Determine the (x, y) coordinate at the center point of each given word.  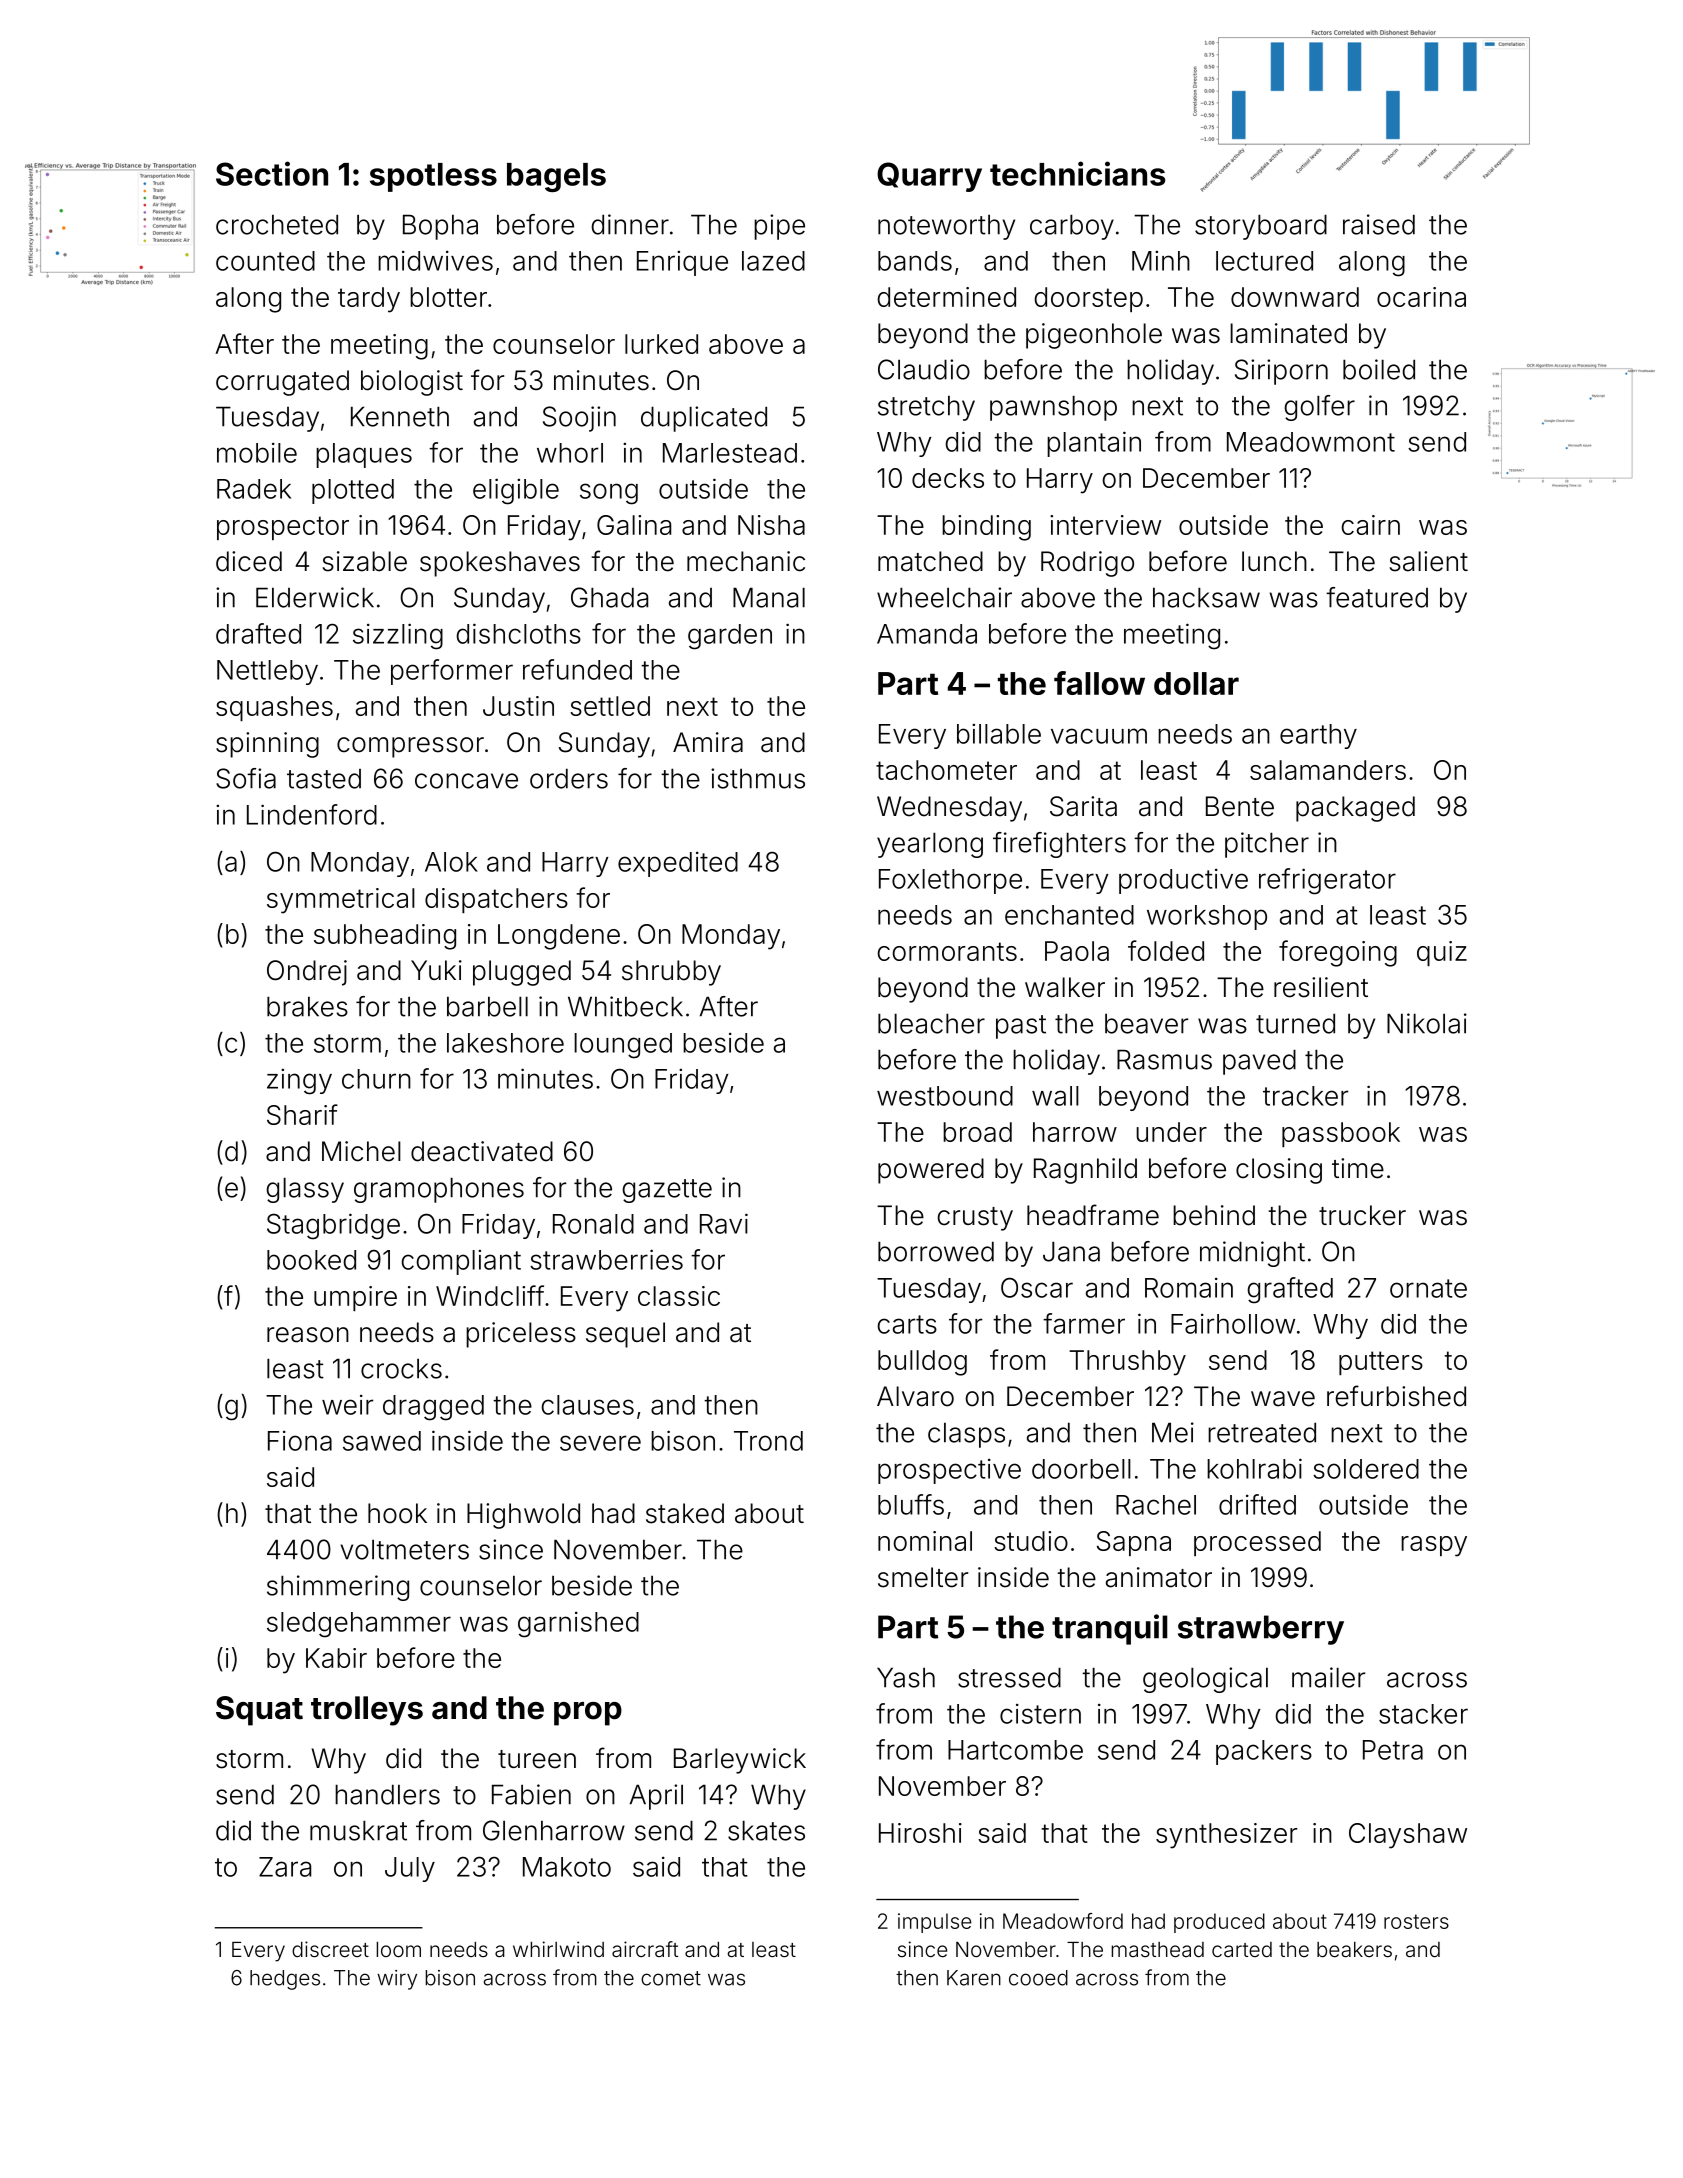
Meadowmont (1311, 442)
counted (265, 261)
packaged (1355, 809)
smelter (923, 1577)
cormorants (947, 951)
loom (398, 1949)
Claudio (924, 369)
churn (376, 1079)
